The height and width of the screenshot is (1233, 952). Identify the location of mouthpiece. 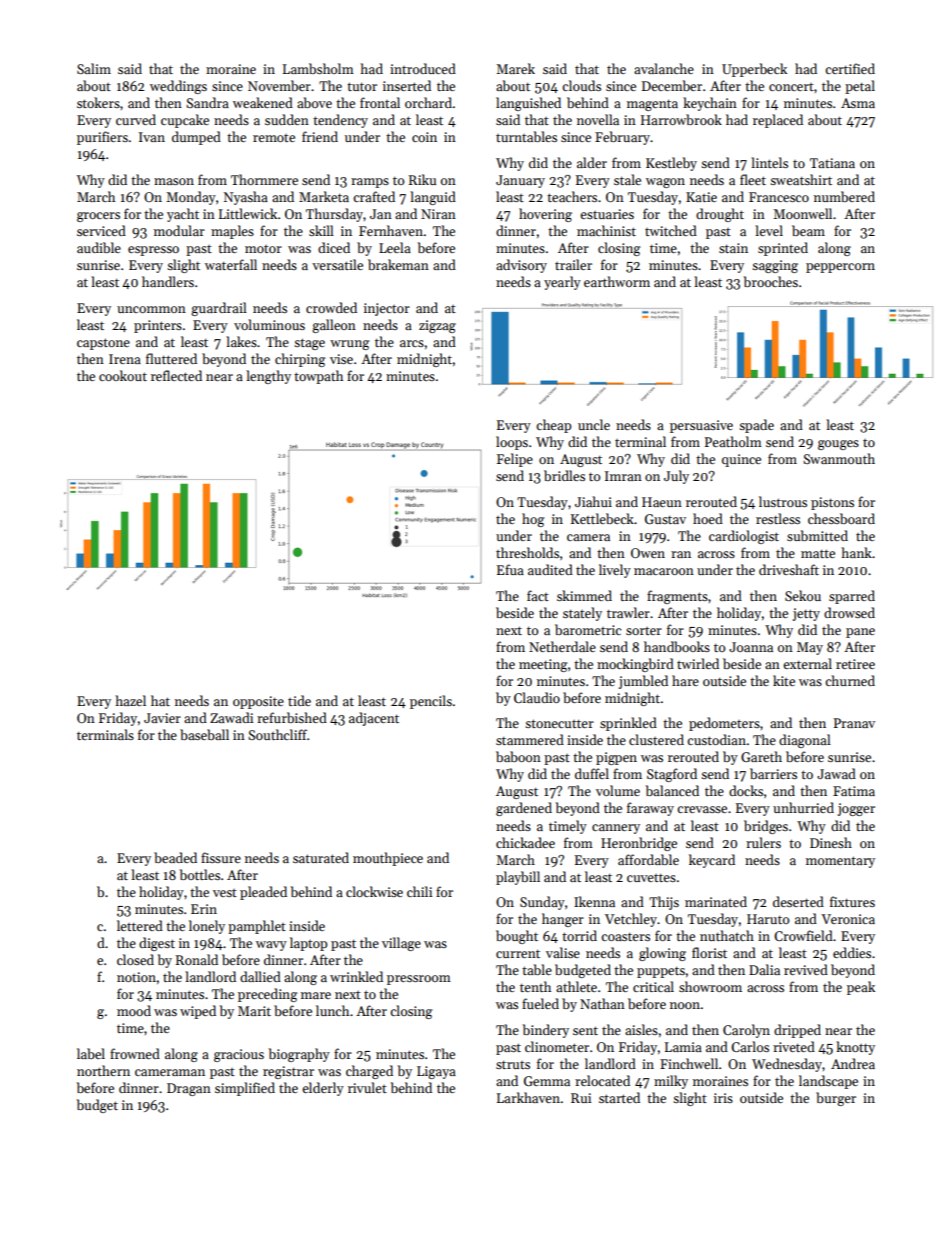
(388, 859).
